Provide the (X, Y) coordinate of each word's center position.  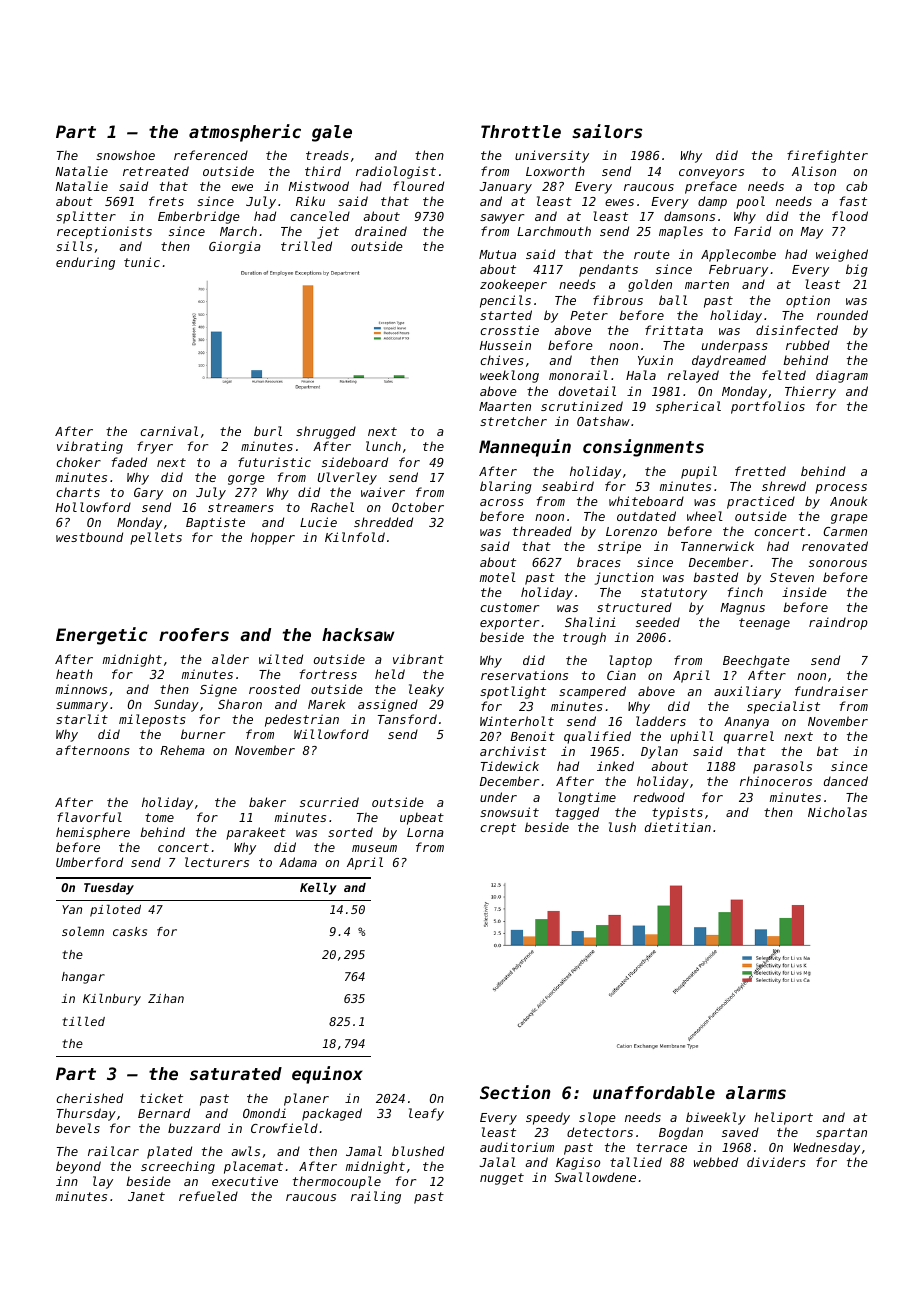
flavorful (89, 817)
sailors (607, 131)
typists (677, 813)
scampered (592, 692)
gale (332, 133)
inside (804, 592)
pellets (156, 538)
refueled (208, 1196)
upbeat (422, 818)
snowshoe (125, 155)
